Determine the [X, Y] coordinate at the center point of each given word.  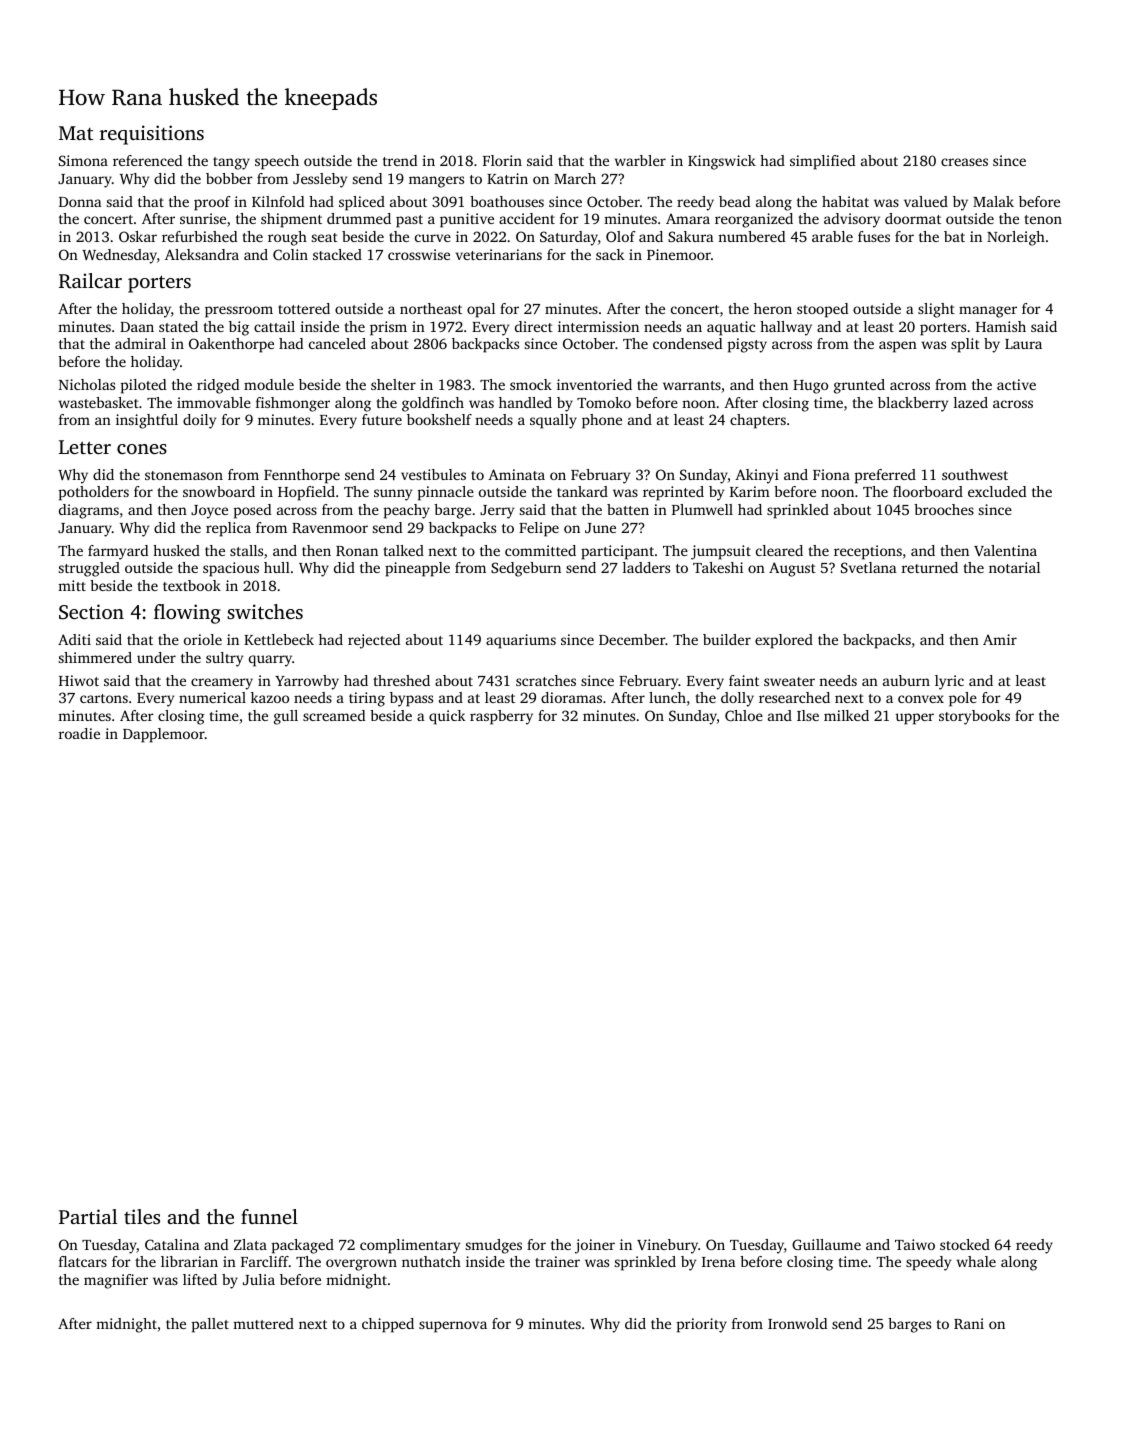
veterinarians [499, 254]
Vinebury [667, 1246]
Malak [993, 201]
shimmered [95, 657]
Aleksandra [202, 254]
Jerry [497, 512]
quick [447, 717]
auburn [906, 680]
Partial [88, 1216]
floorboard [928, 491]
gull [286, 717]
